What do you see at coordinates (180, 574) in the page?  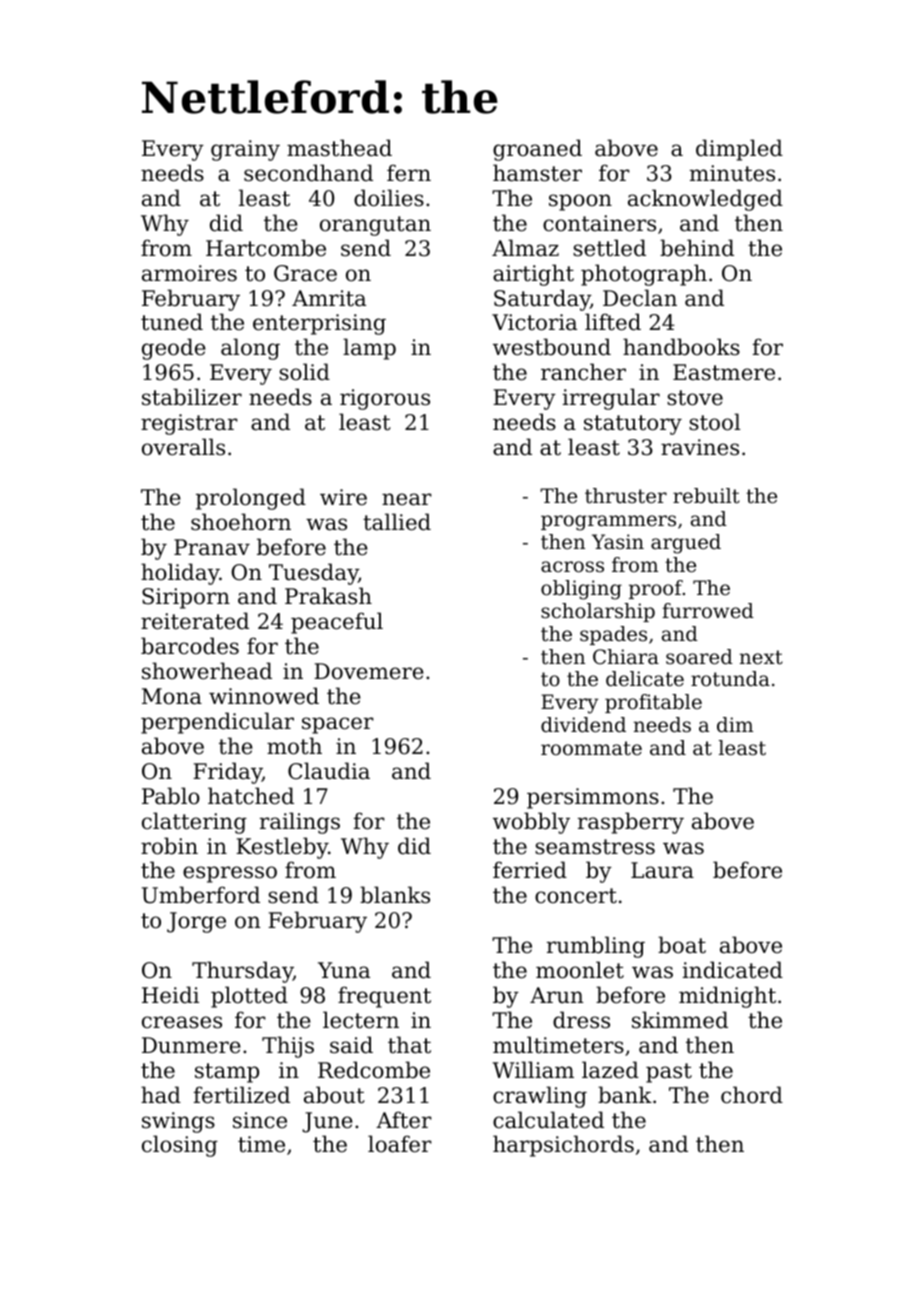 I see `holiday` at bounding box center [180, 574].
